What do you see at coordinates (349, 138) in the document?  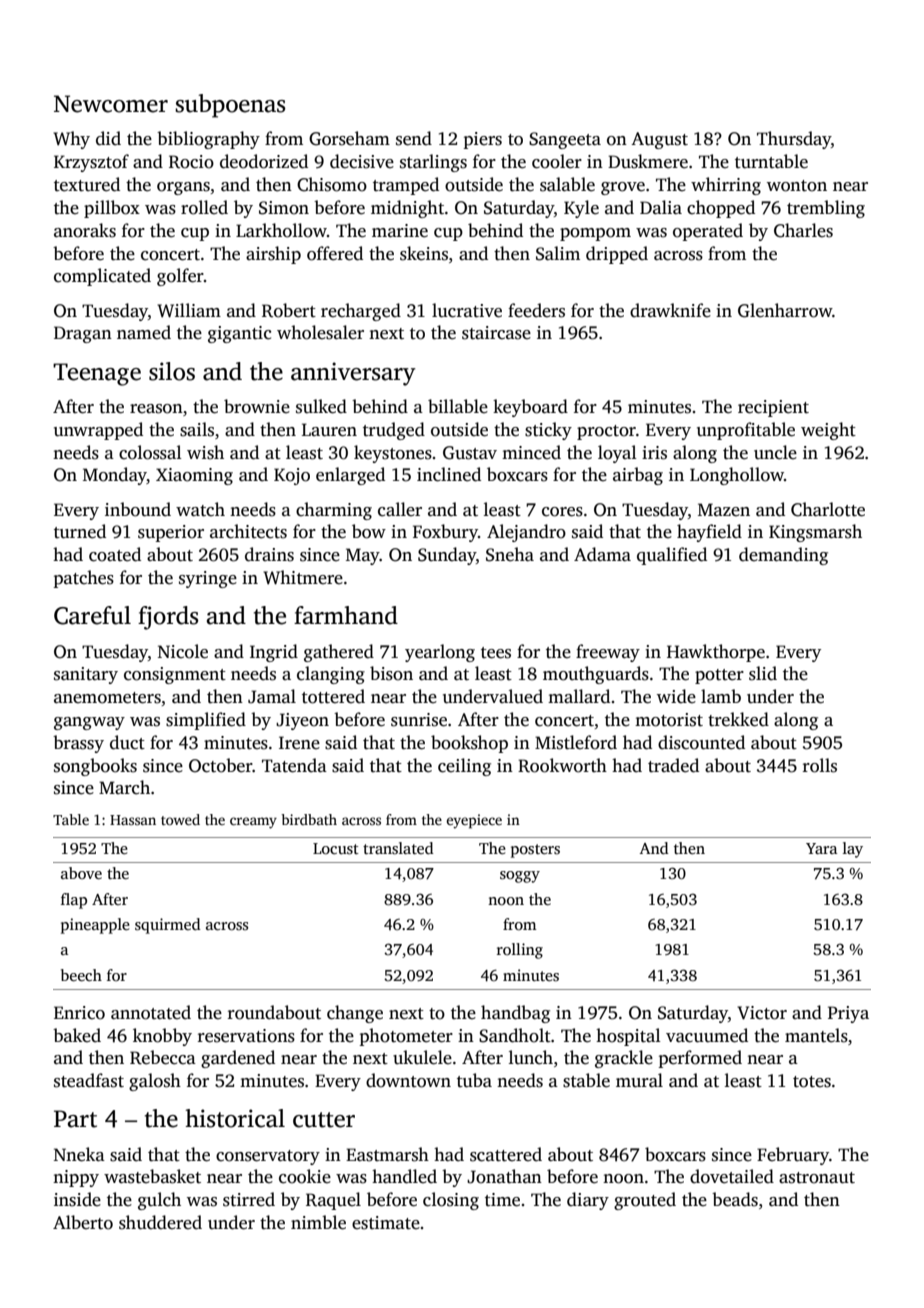 I see `Gorseham` at bounding box center [349, 138].
